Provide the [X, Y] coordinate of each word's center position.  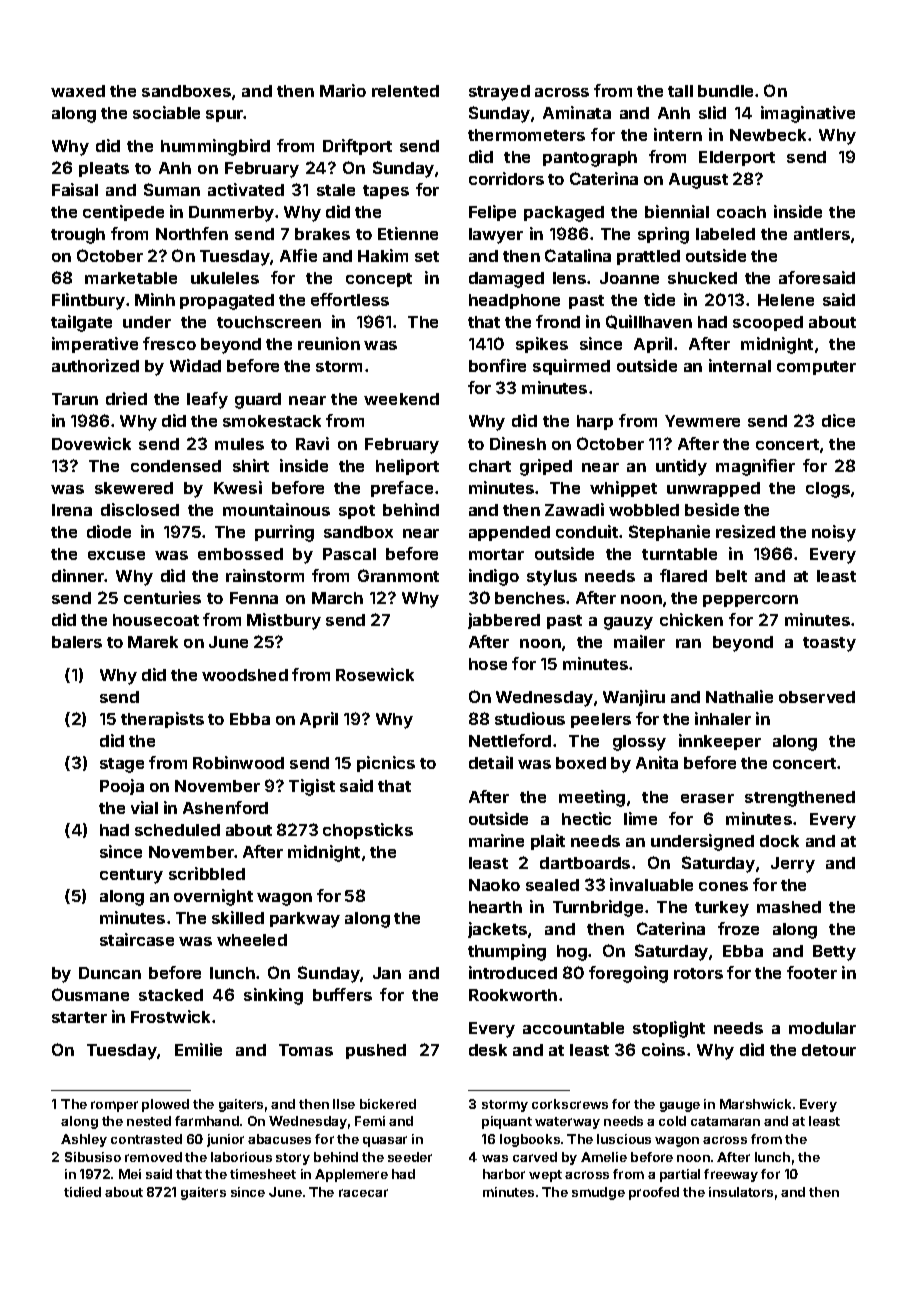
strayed [499, 93]
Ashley [84, 1140]
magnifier [755, 467]
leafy [207, 400]
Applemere [351, 1175]
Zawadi [574, 509]
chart [490, 466]
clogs [828, 490]
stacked [171, 995]
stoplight [669, 1029]
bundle [725, 91]
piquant [507, 1122]
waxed [78, 91]
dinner [78, 575]
